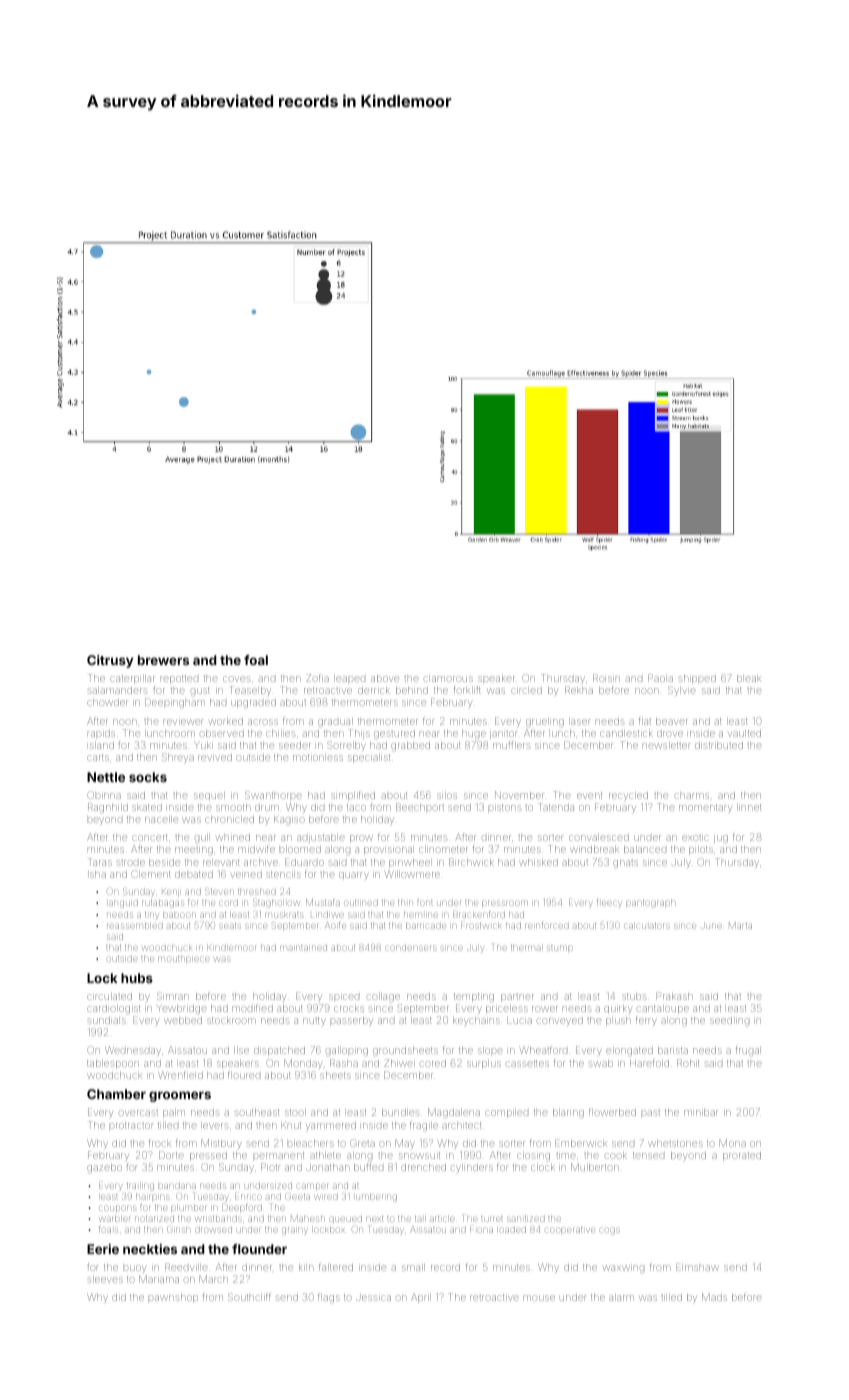  I want to click on repotted, so click(179, 680).
